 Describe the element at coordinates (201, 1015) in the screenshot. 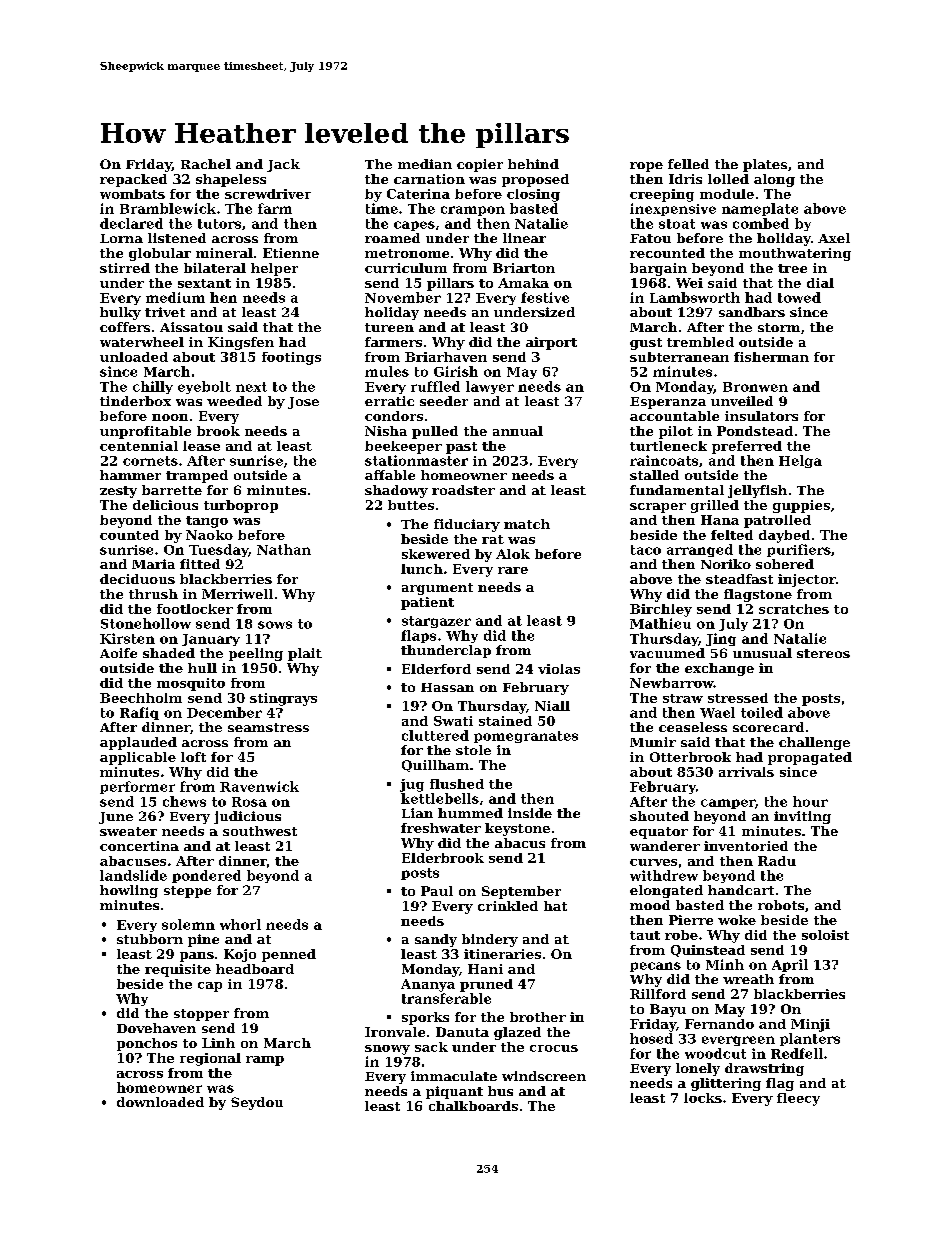

I see `stopper` at that location.
